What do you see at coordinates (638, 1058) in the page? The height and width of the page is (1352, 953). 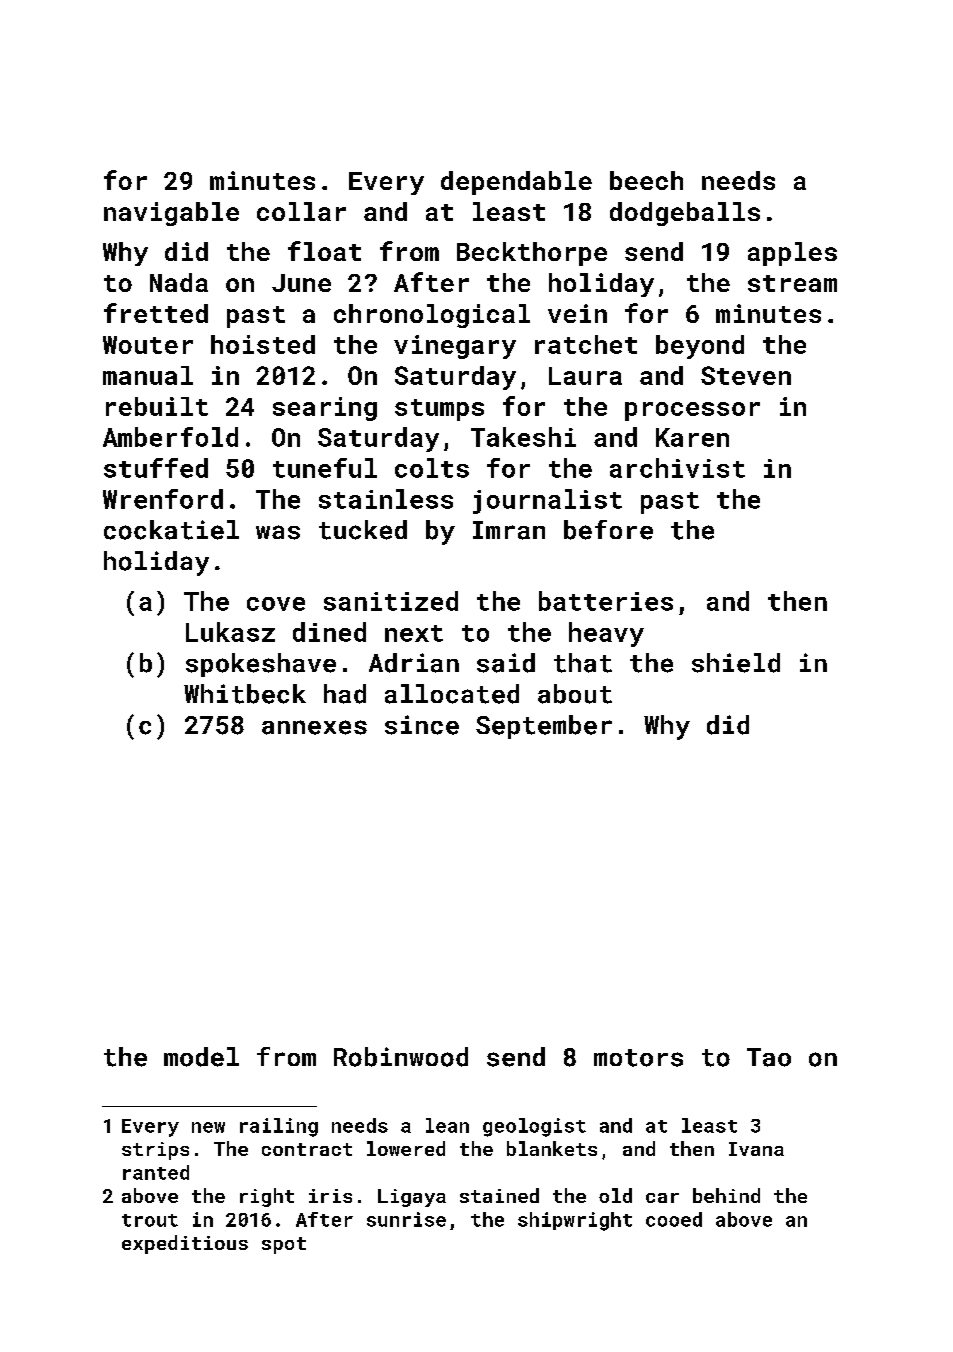 I see `motors` at bounding box center [638, 1058].
